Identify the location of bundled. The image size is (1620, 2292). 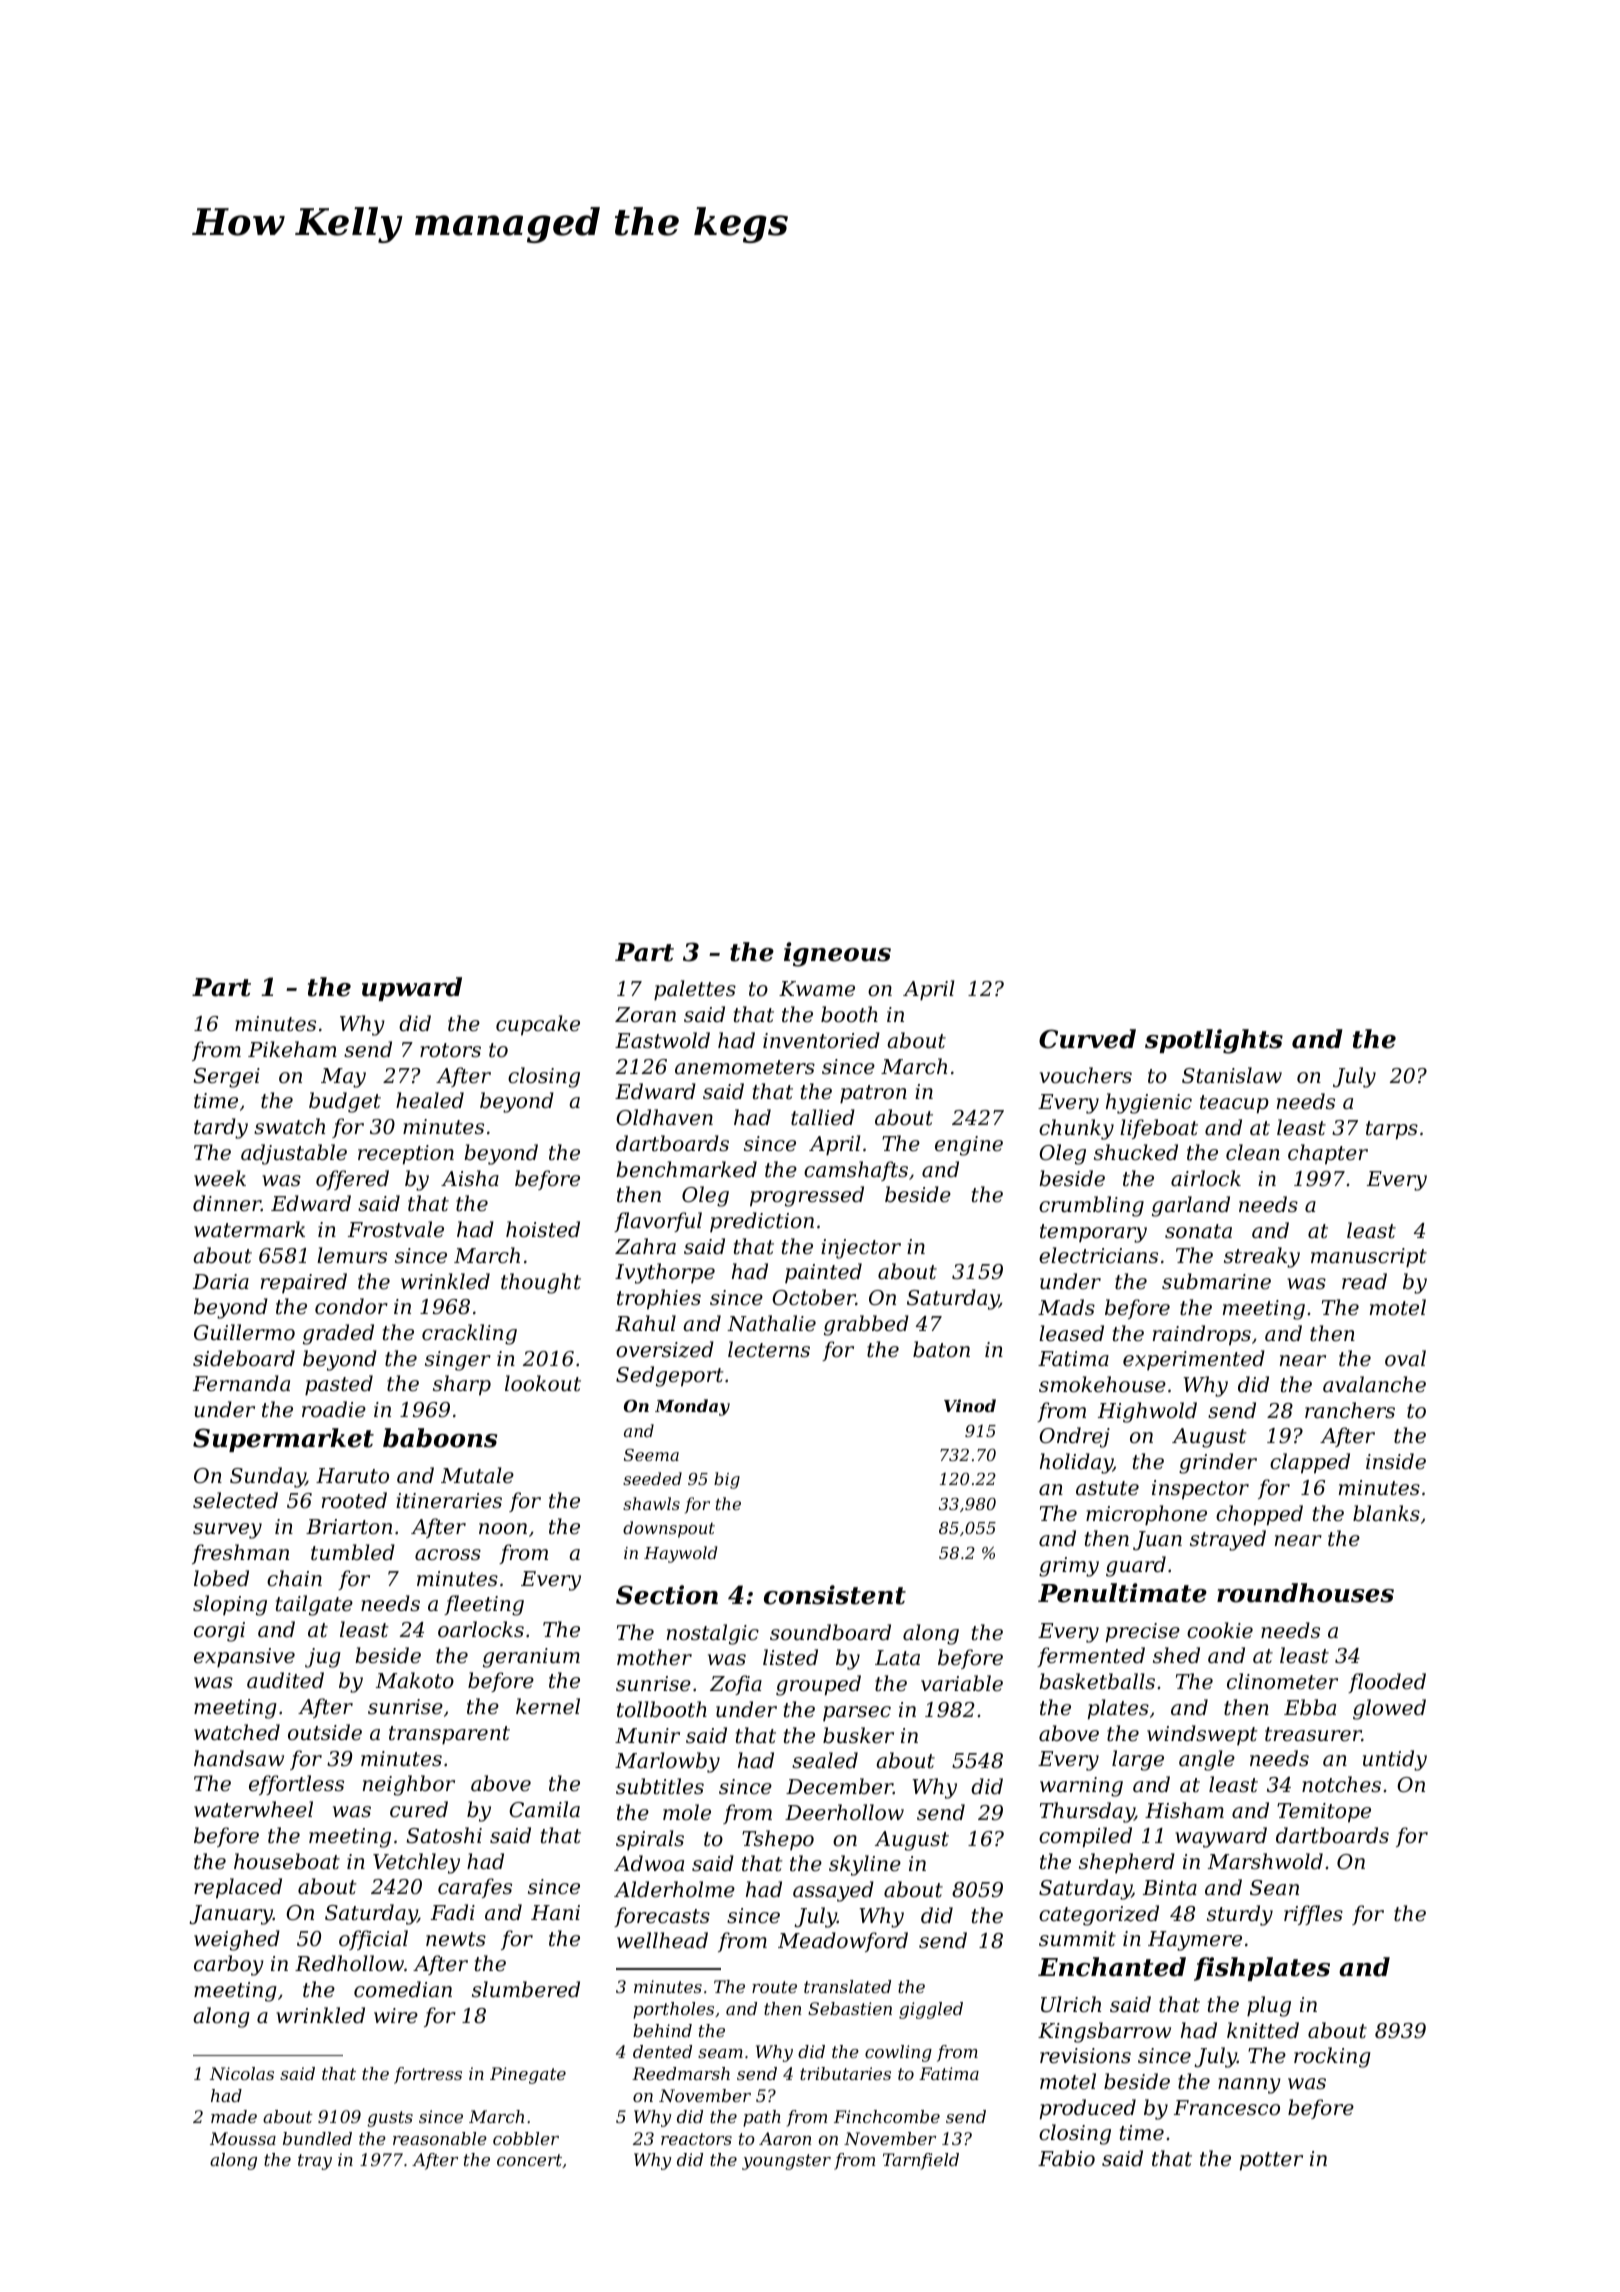
(317, 2138).
